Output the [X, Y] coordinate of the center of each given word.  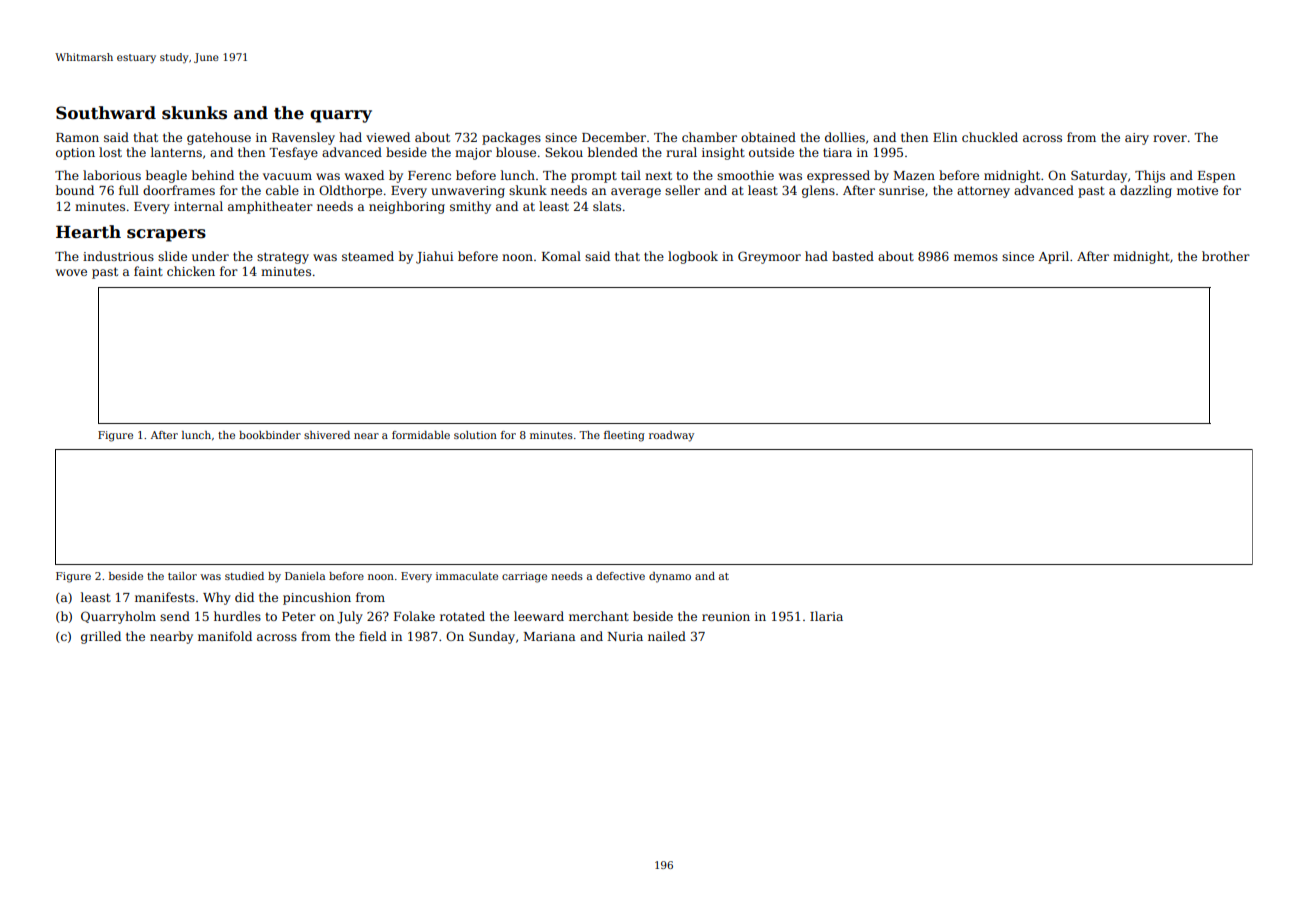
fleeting [624, 436]
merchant [599, 616]
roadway [671, 436]
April [1053, 257]
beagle [166, 176]
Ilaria [826, 616]
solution [475, 435]
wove [71, 272]
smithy [470, 207]
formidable [421, 435]
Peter [299, 616]
